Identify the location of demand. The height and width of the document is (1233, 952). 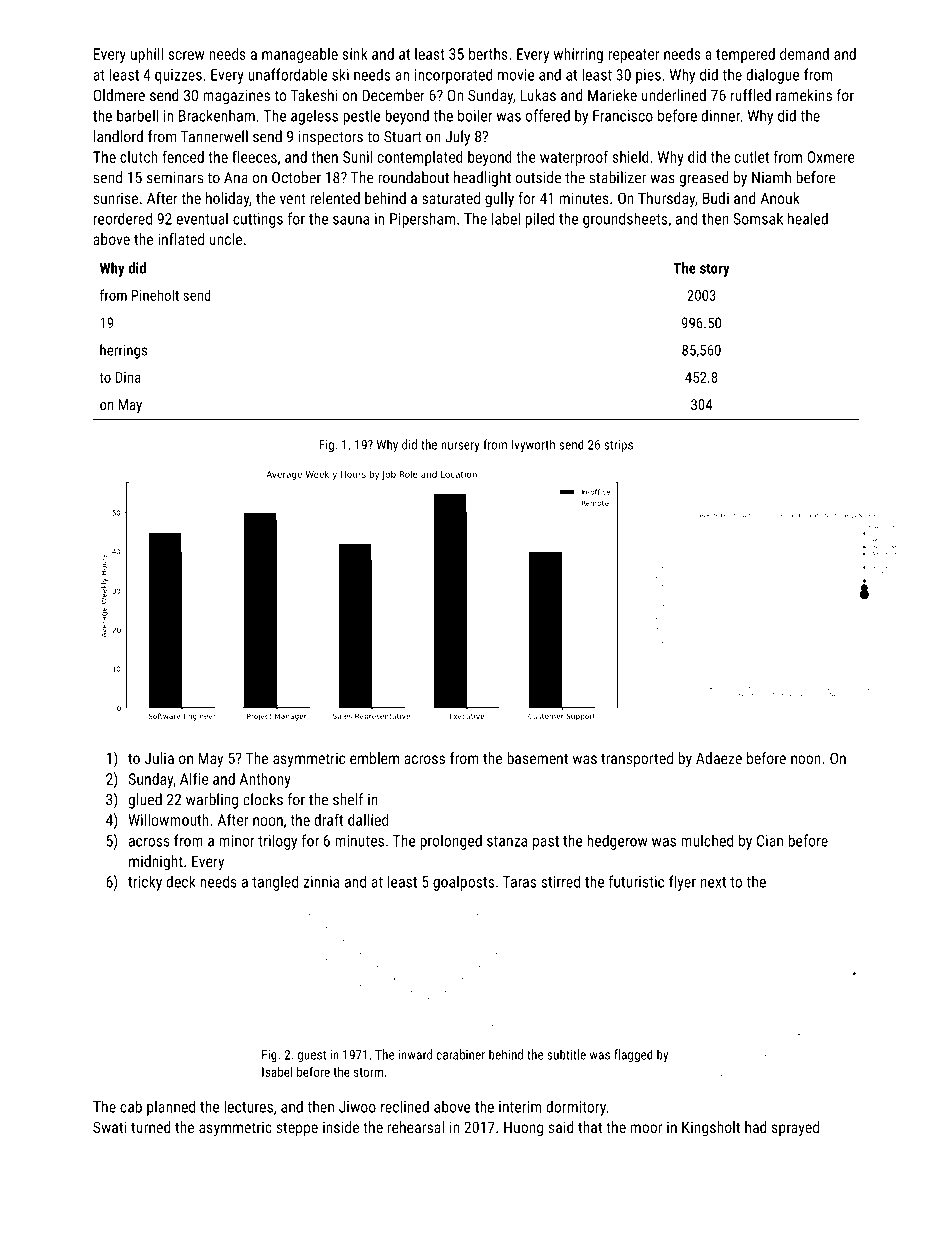
(804, 54).
